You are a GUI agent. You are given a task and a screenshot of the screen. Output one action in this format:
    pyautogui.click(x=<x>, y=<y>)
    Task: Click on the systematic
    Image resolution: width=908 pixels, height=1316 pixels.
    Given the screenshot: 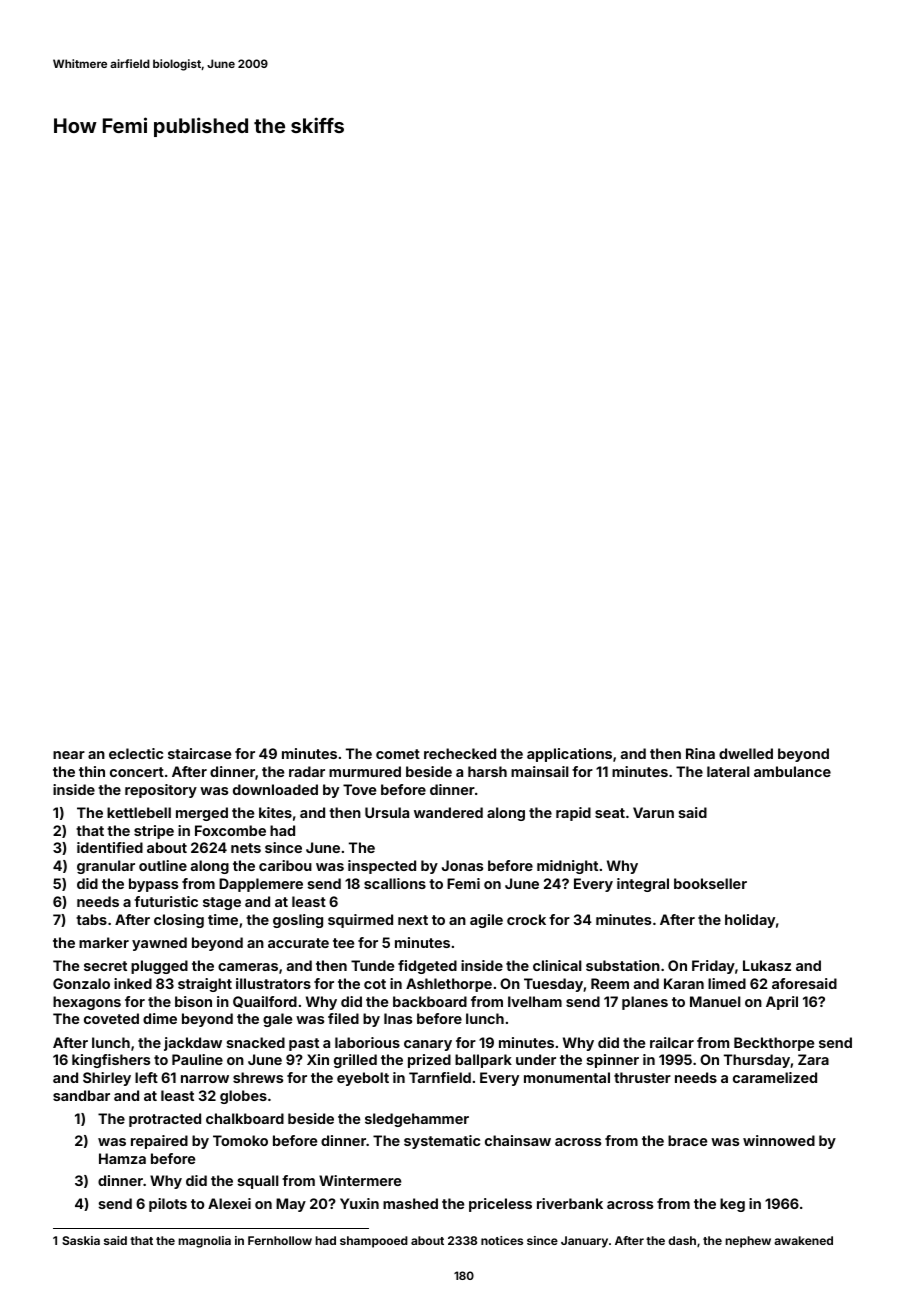 What is the action you would take?
    pyautogui.click(x=442, y=1142)
